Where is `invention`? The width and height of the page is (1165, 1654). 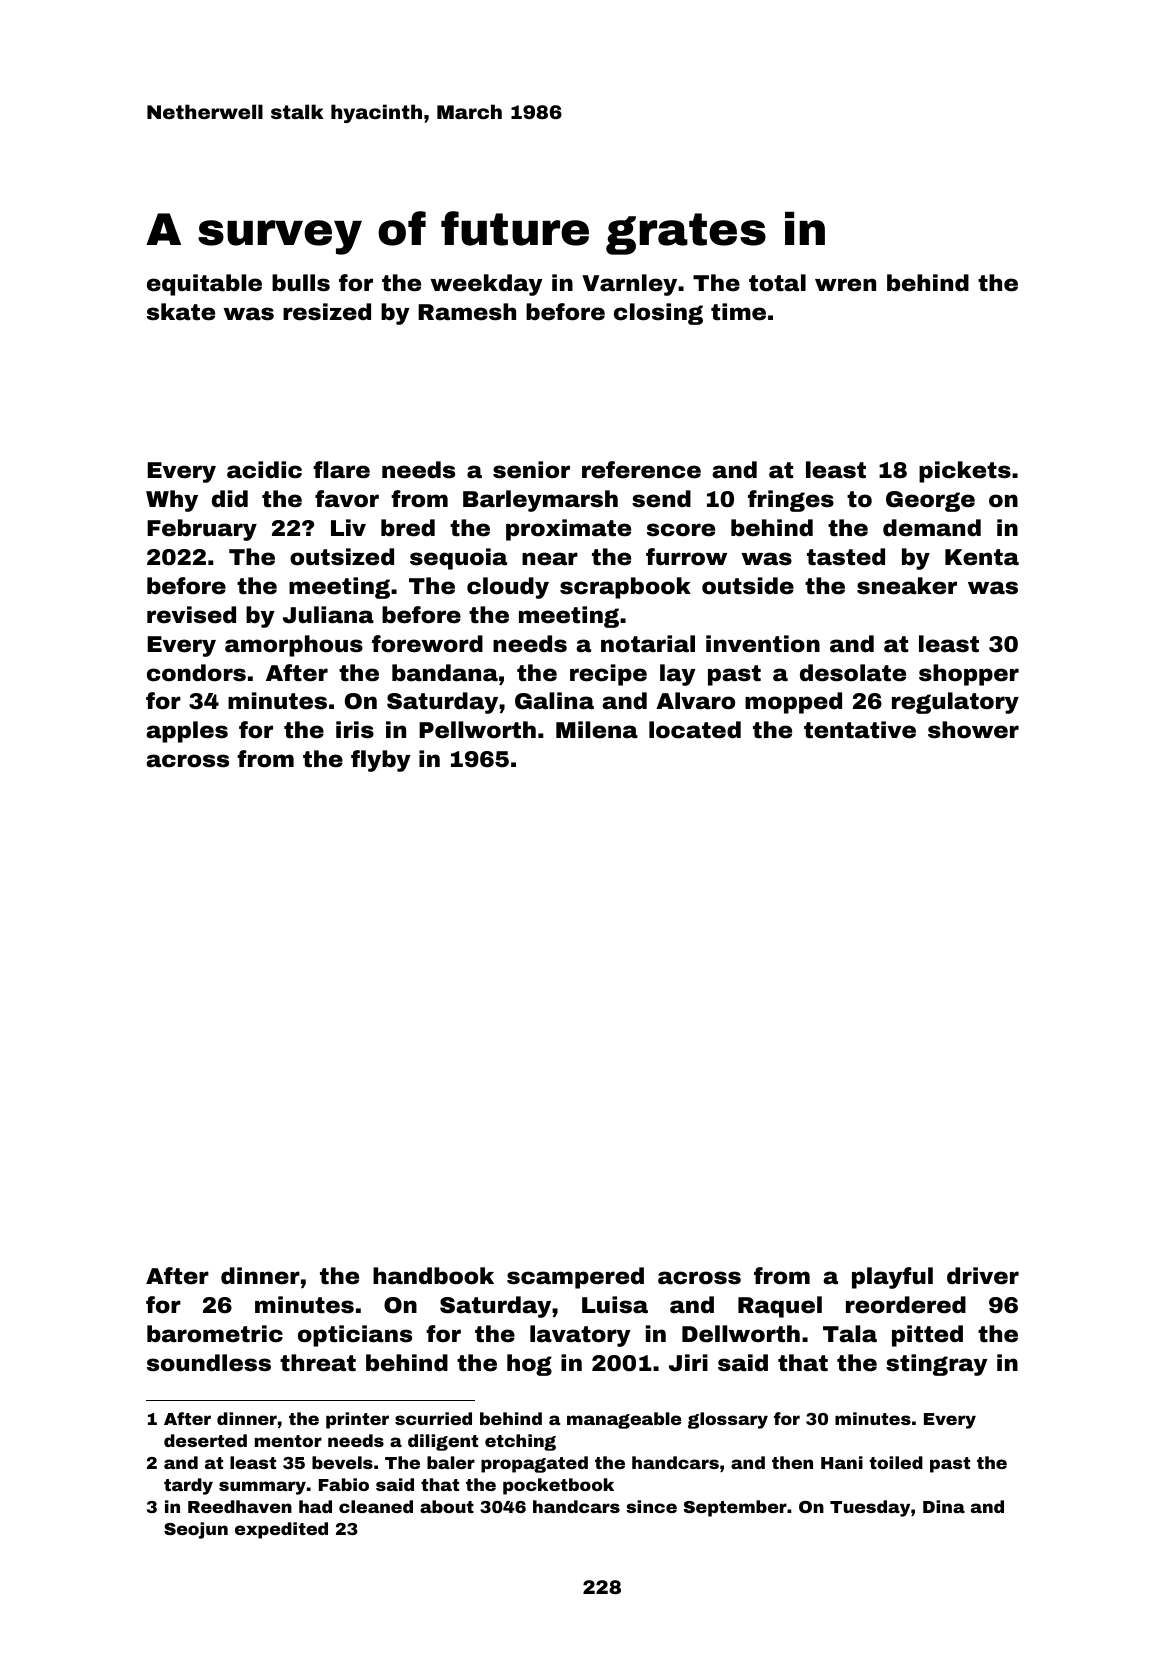
invention is located at coordinates (763, 644).
